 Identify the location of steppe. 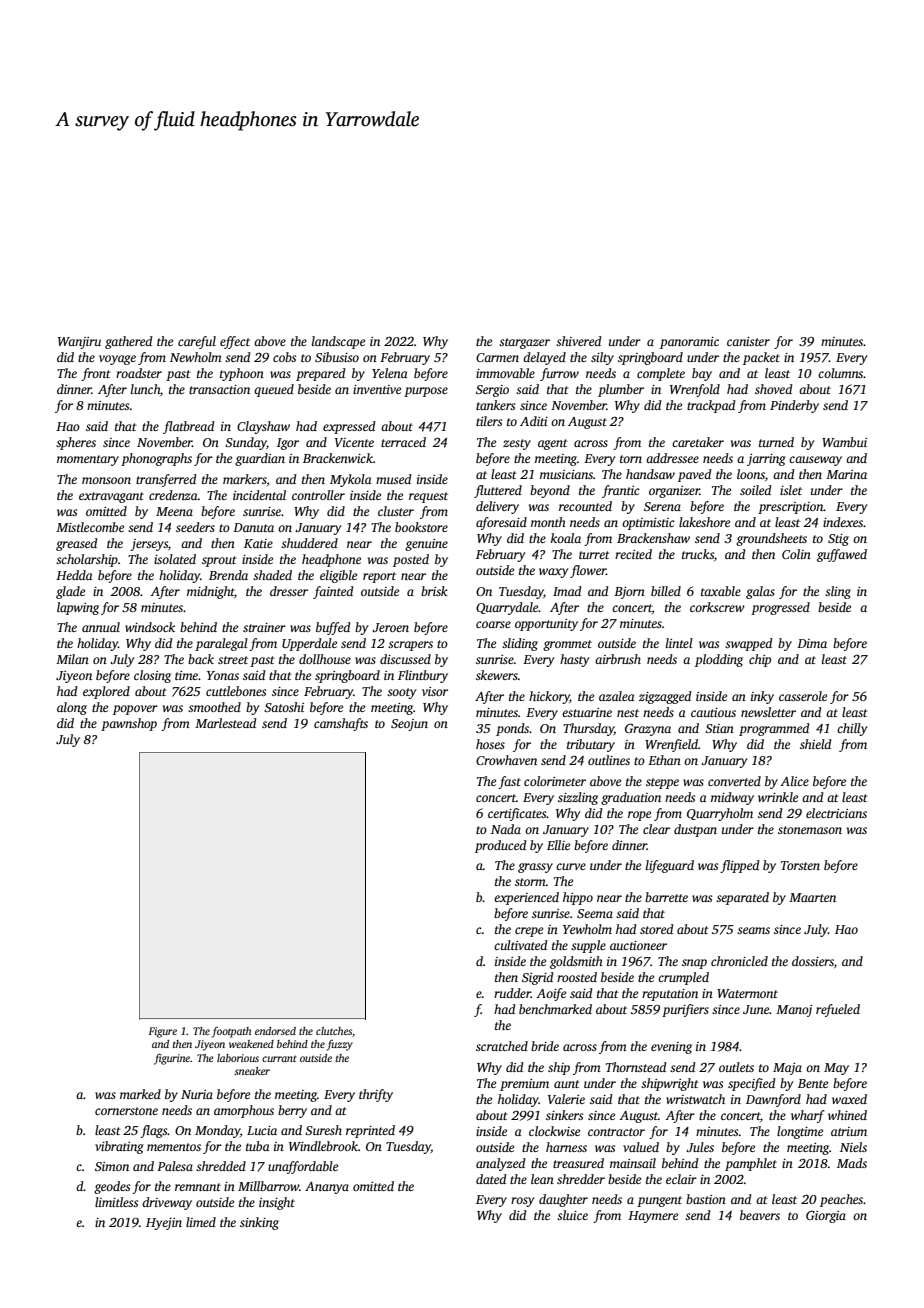
(662, 783).
